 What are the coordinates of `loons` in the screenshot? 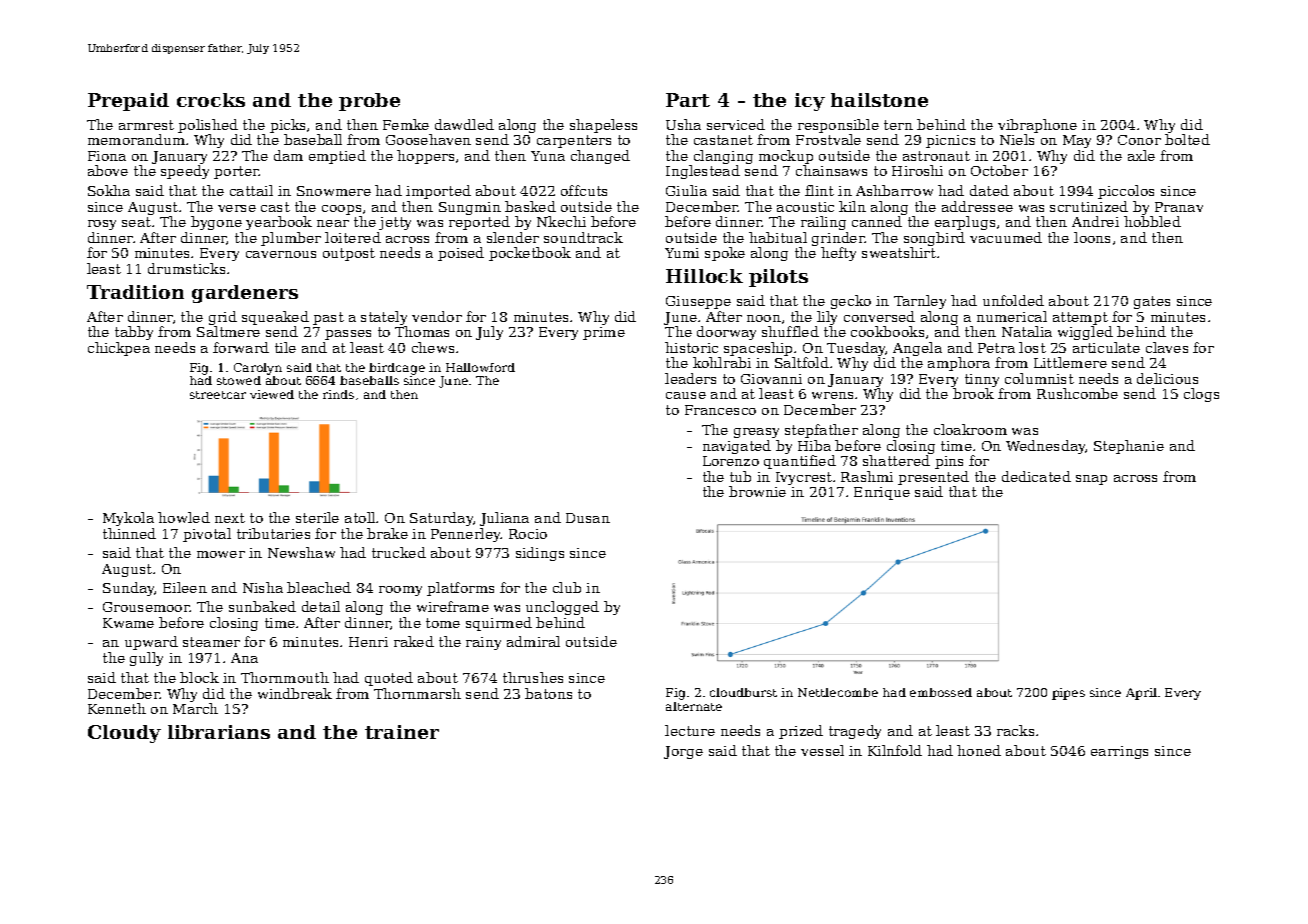 It's located at (1092, 237).
